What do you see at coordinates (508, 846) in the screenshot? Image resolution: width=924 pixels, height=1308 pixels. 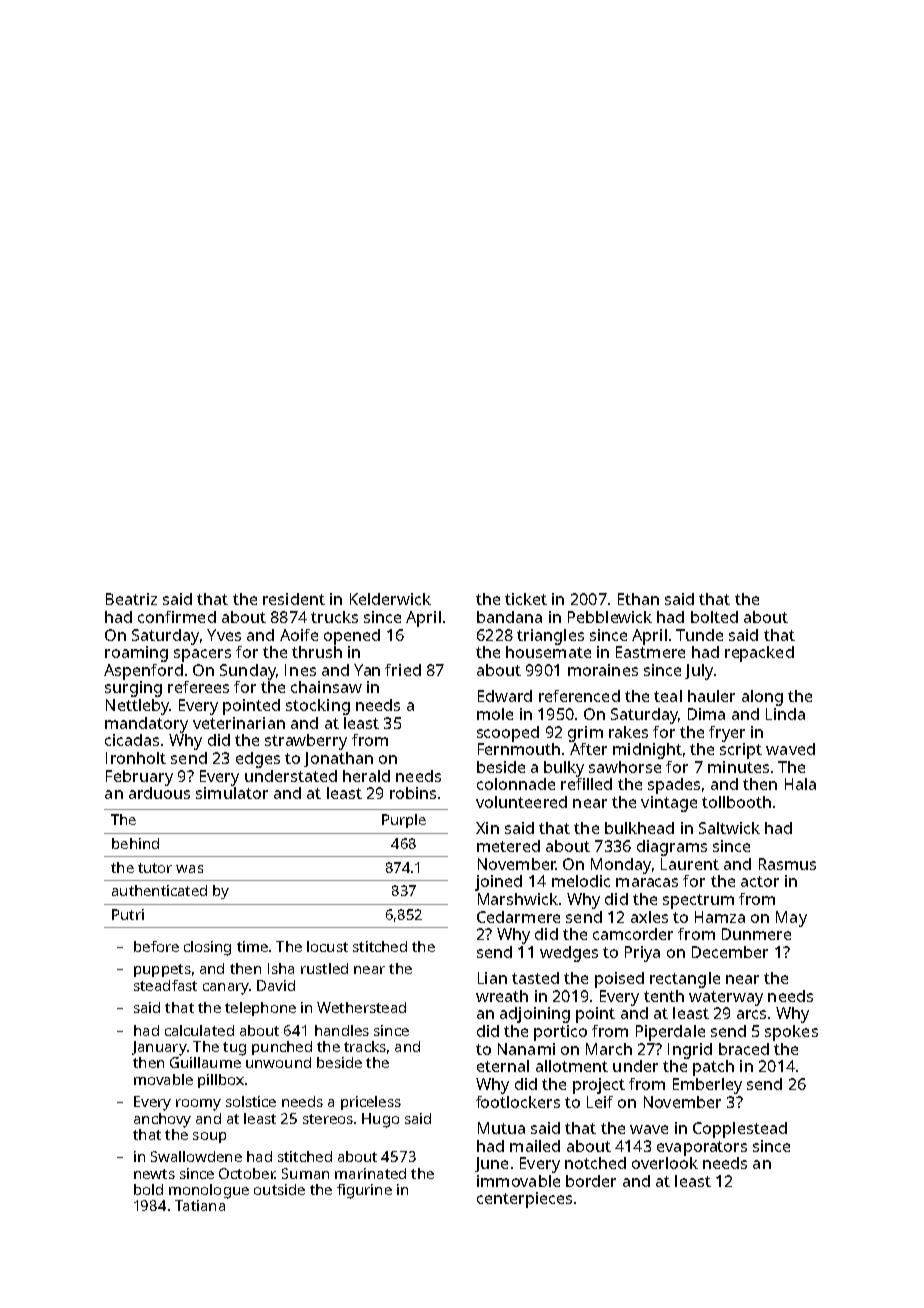 I see `metered` at bounding box center [508, 846].
